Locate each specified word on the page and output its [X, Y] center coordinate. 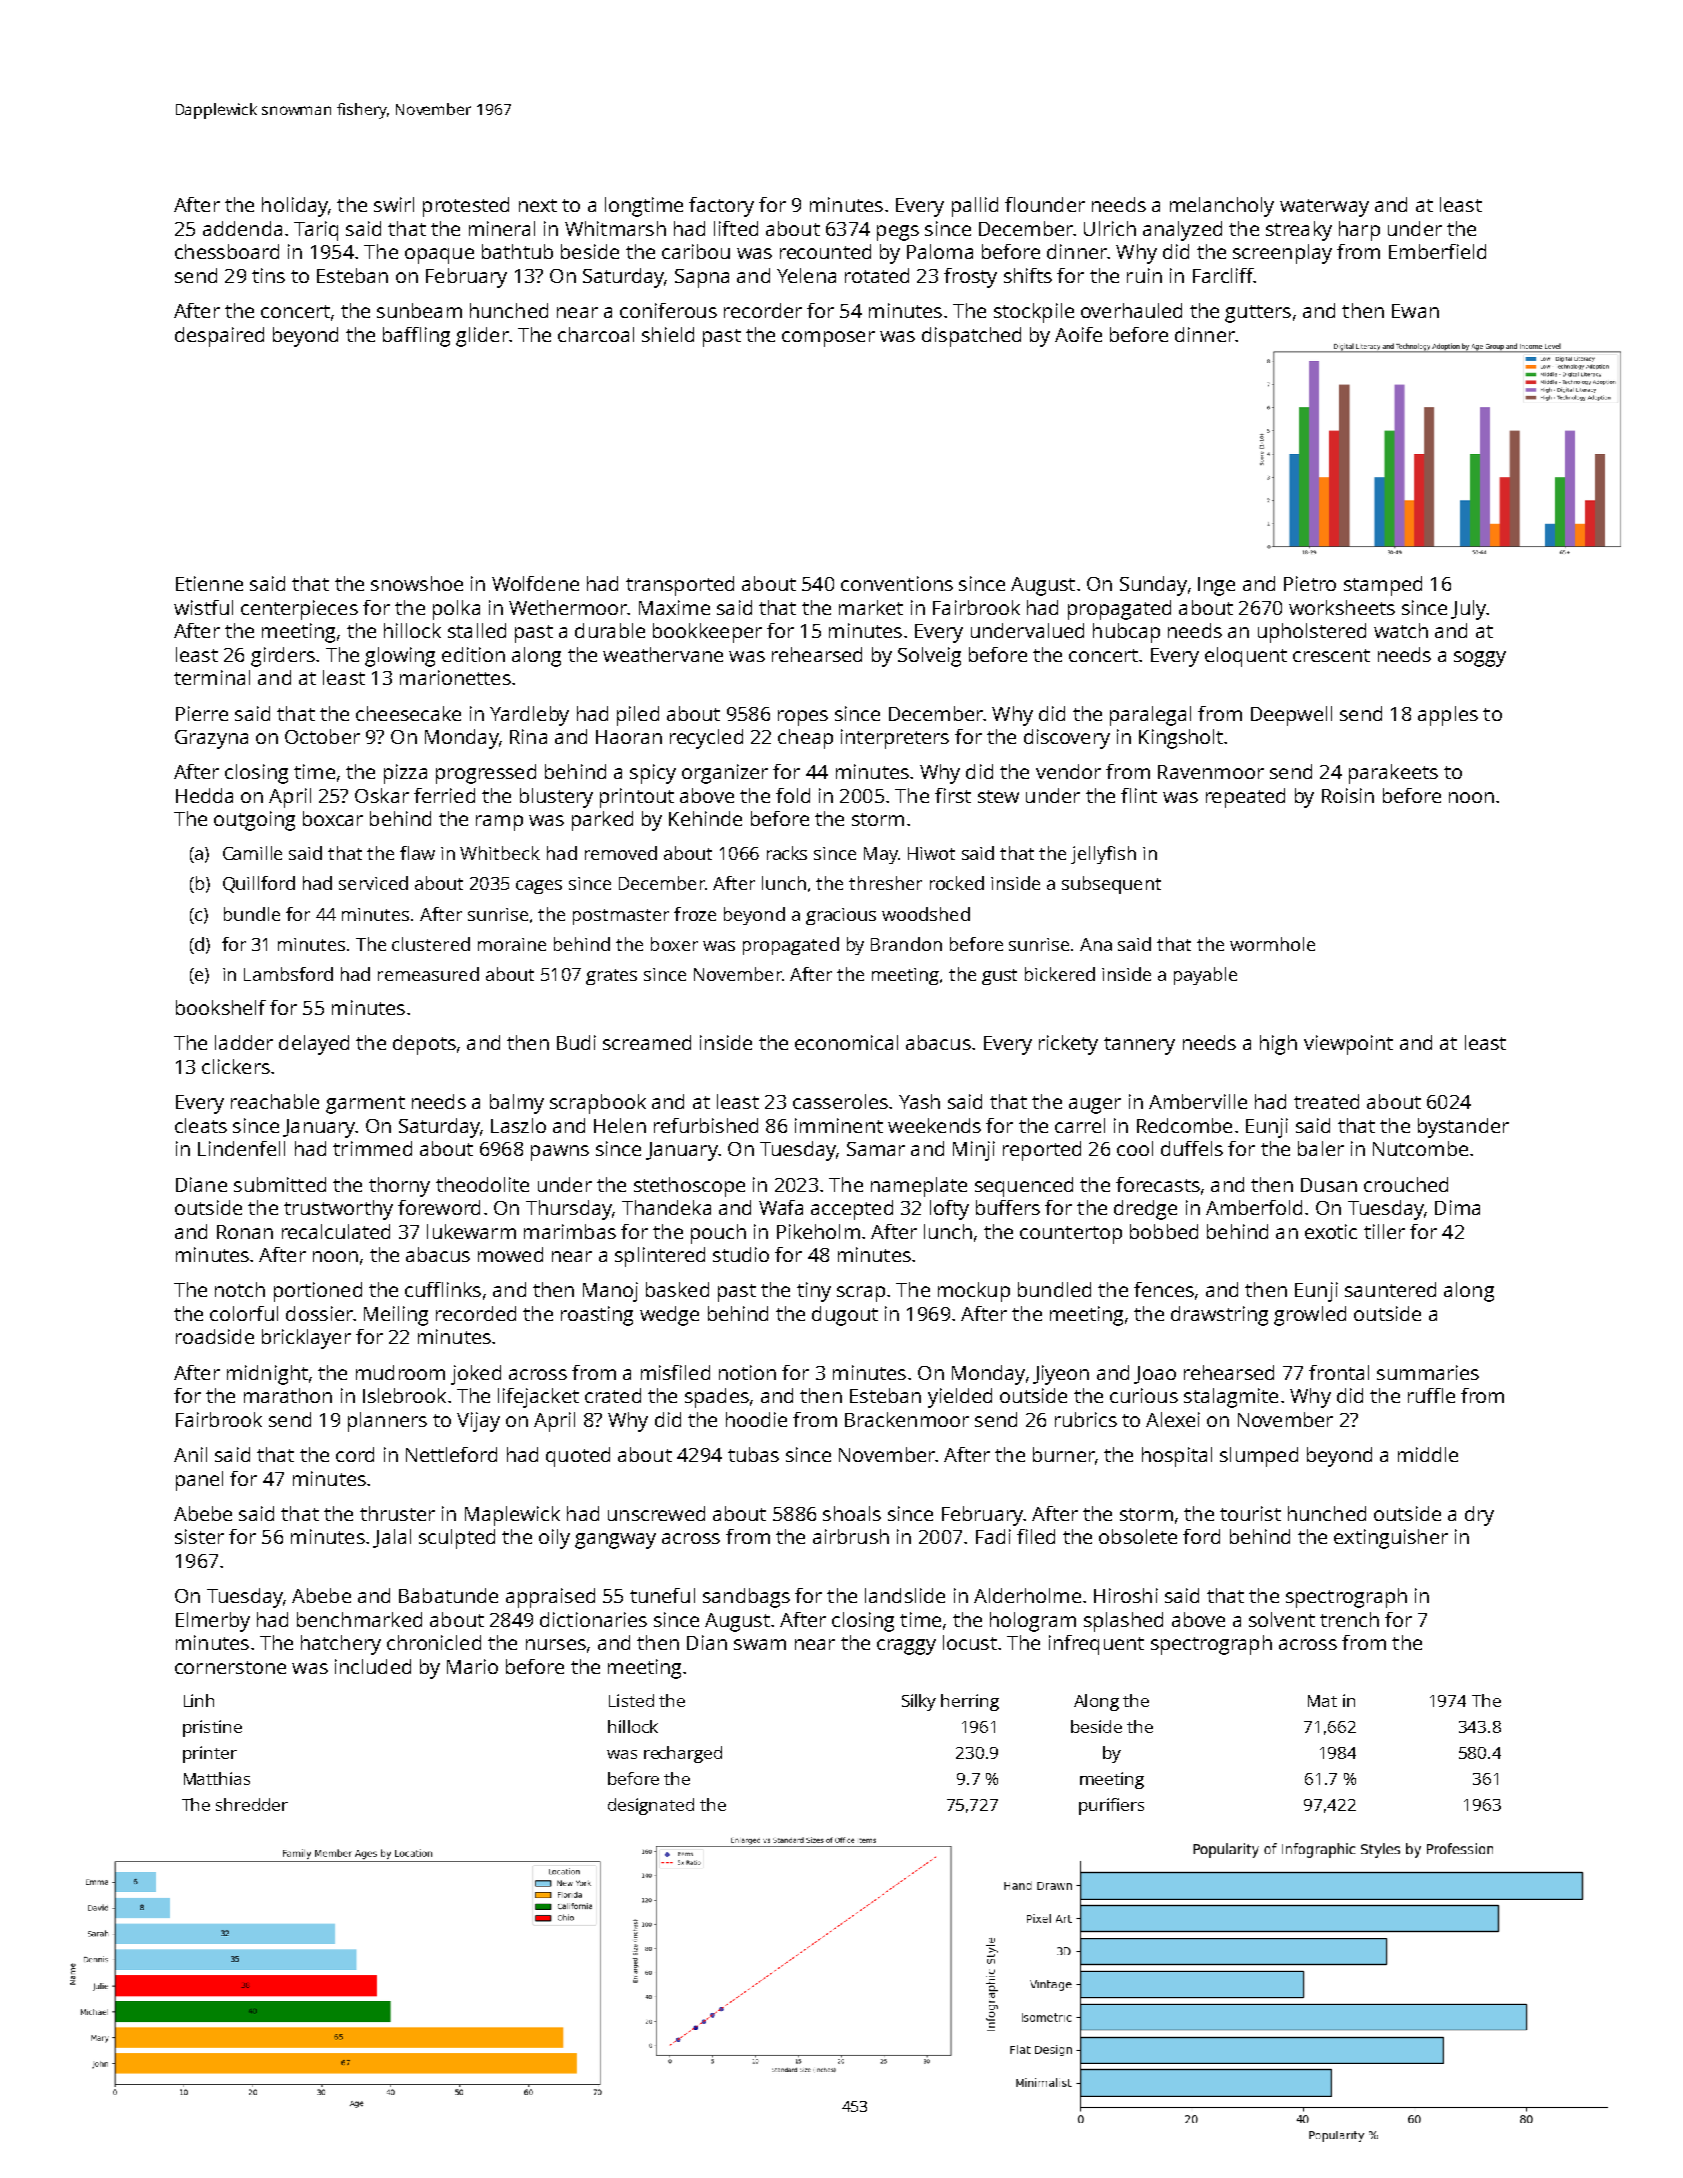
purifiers [1111, 1806]
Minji [974, 1151]
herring [970, 1702]
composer [828, 339]
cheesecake [408, 713]
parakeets [1393, 774]
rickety [1068, 1045]
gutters [1258, 314]
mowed [510, 1254]
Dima [1457, 1207]
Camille [252, 853]
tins [268, 275]
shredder [252, 1804]
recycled [706, 739]
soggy [1480, 659]
